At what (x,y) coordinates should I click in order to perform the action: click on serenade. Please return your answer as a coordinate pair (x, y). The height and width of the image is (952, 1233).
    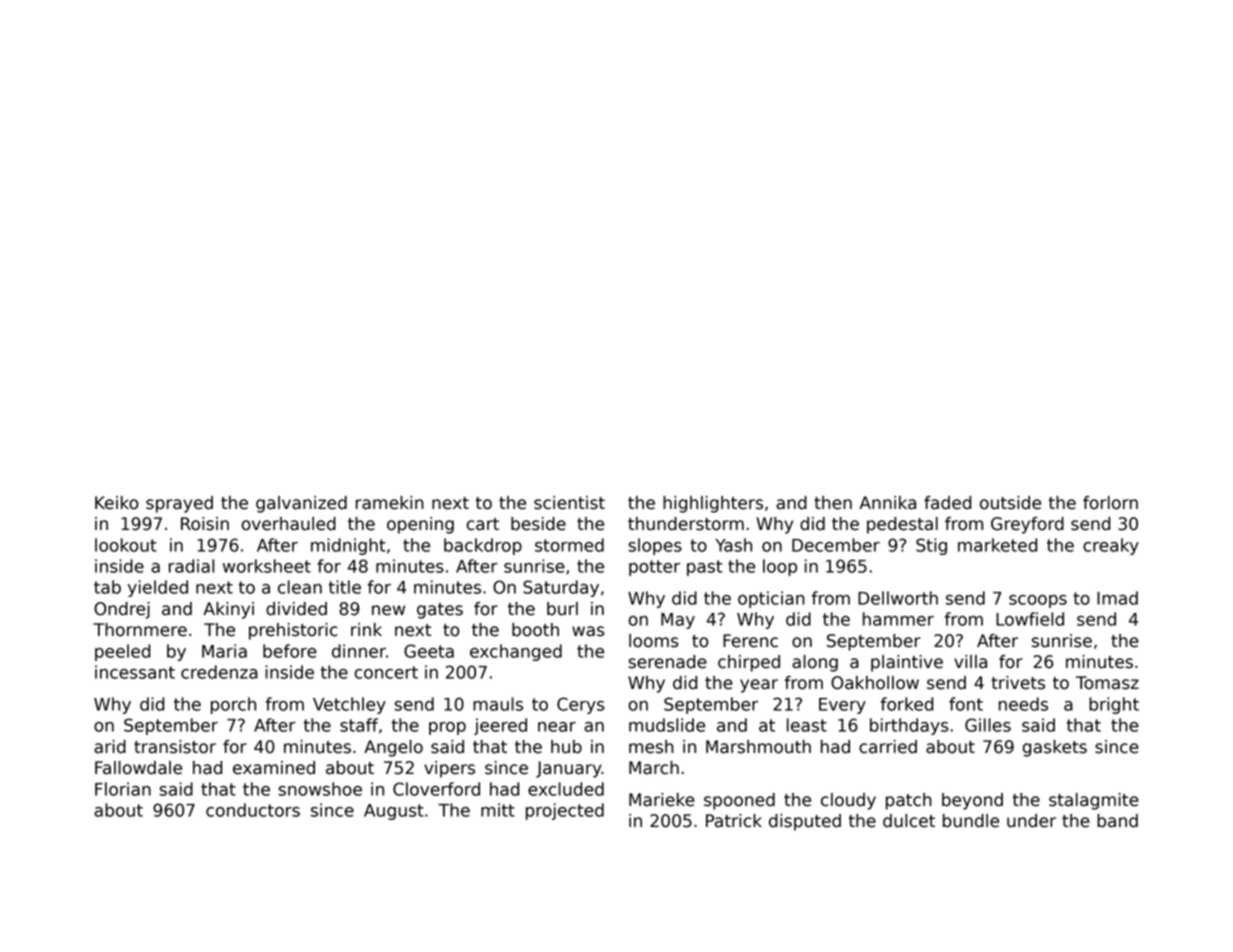
    Looking at the image, I should click on (668, 662).
